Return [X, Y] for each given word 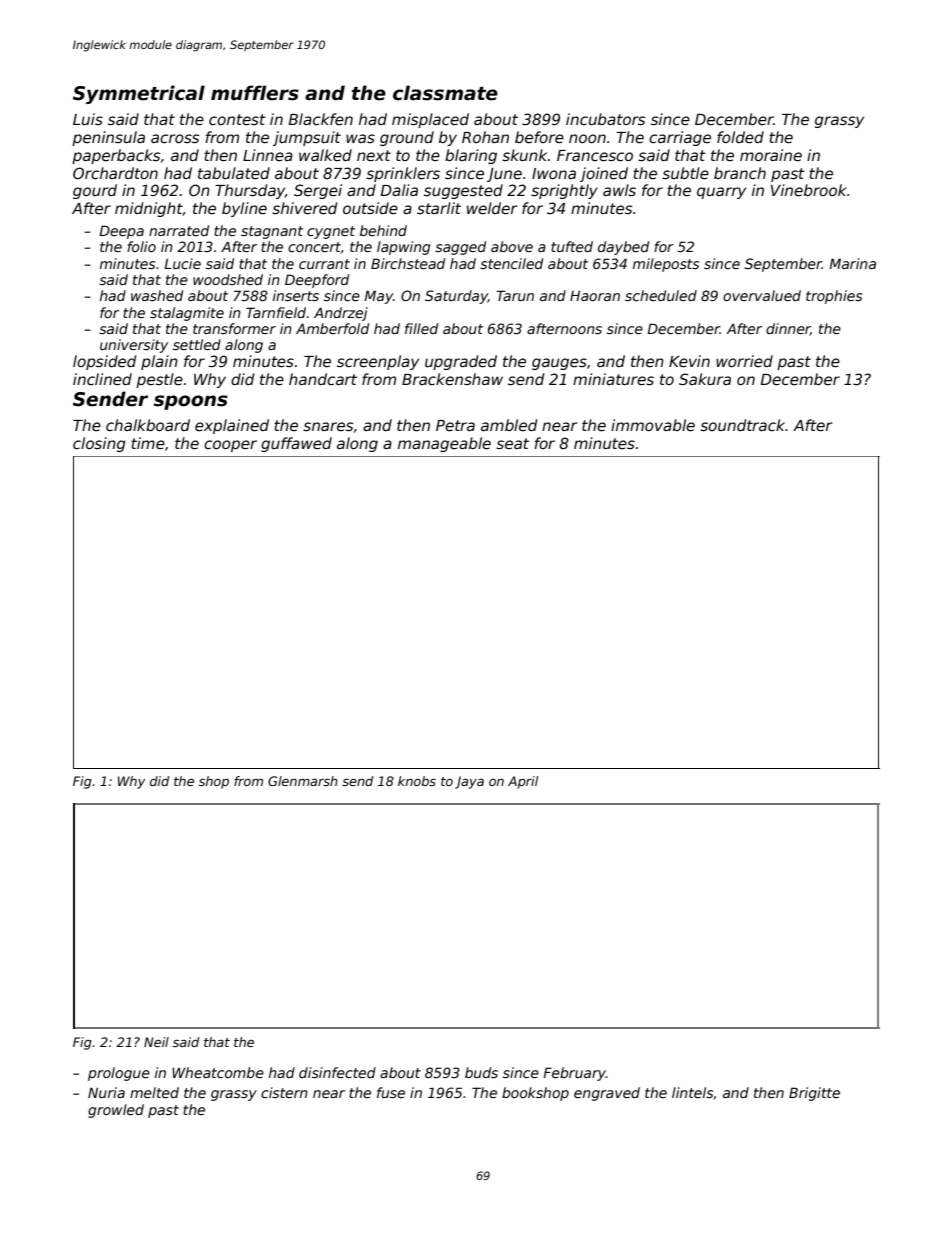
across [175, 138]
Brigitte [814, 1094]
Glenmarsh [303, 781]
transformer [234, 328]
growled [116, 1111]
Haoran [595, 295]
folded [740, 137]
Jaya [469, 782]
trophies [834, 297]
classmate [445, 93]
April [523, 782]
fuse [391, 1092]
